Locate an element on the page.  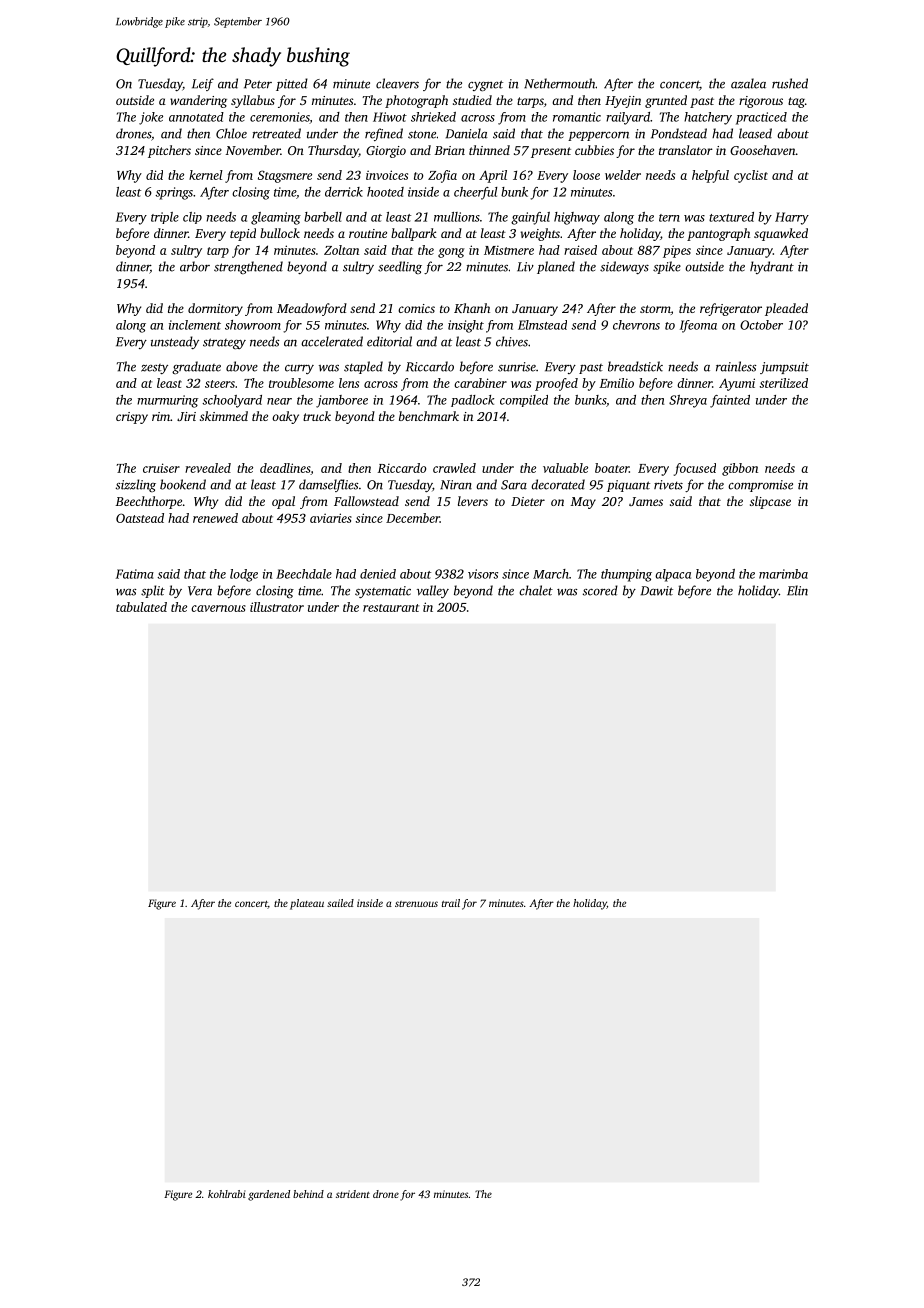
kohlrabi is located at coordinates (227, 1194).
